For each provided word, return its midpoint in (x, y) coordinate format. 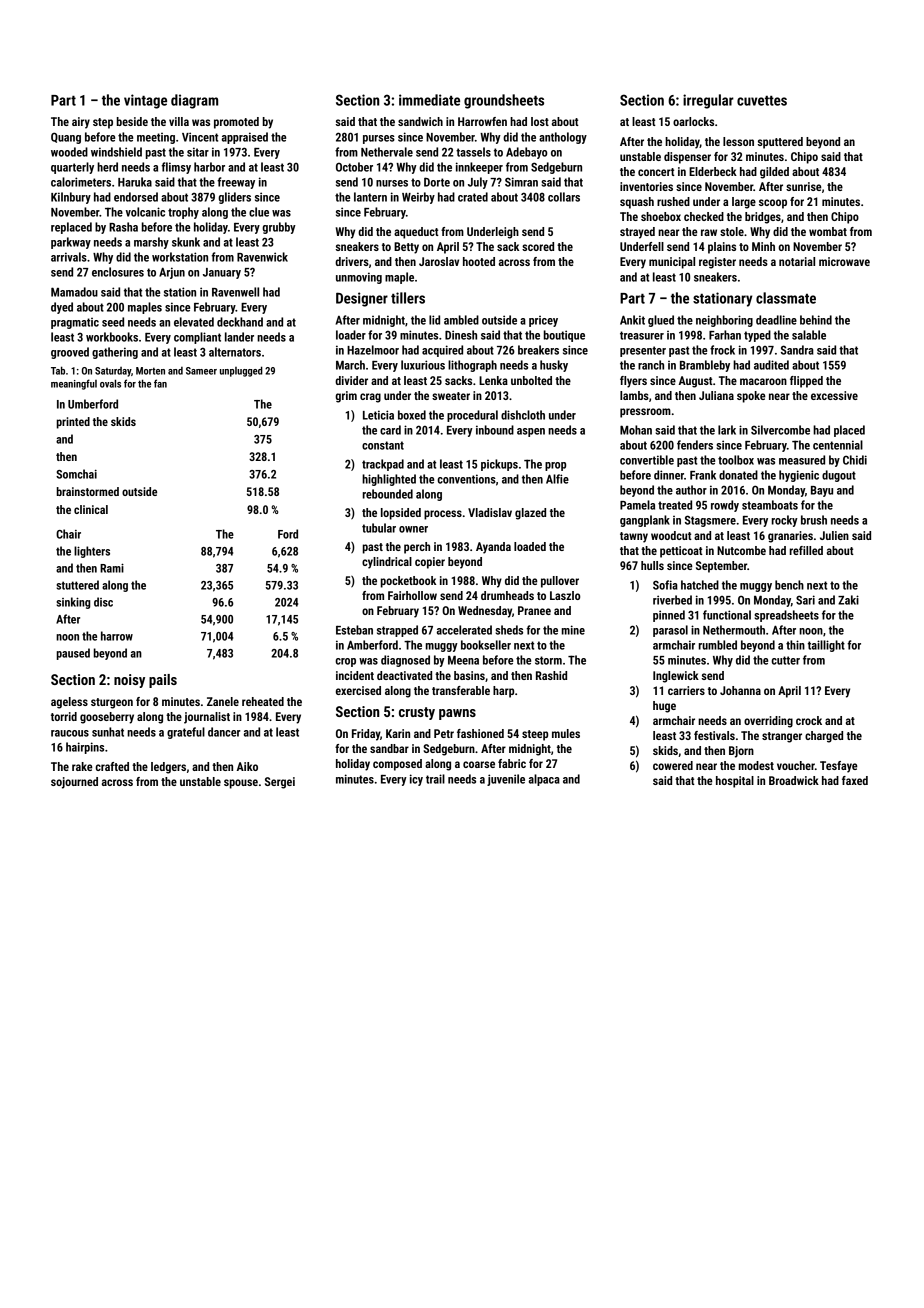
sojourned (74, 783)
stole (732, 231)
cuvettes (762, 101)
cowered (673, 765)
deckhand (240, 322)
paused (73, 654)
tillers (408, 298)
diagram (194, 101)
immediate (429, 100)
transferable (461, 690)
